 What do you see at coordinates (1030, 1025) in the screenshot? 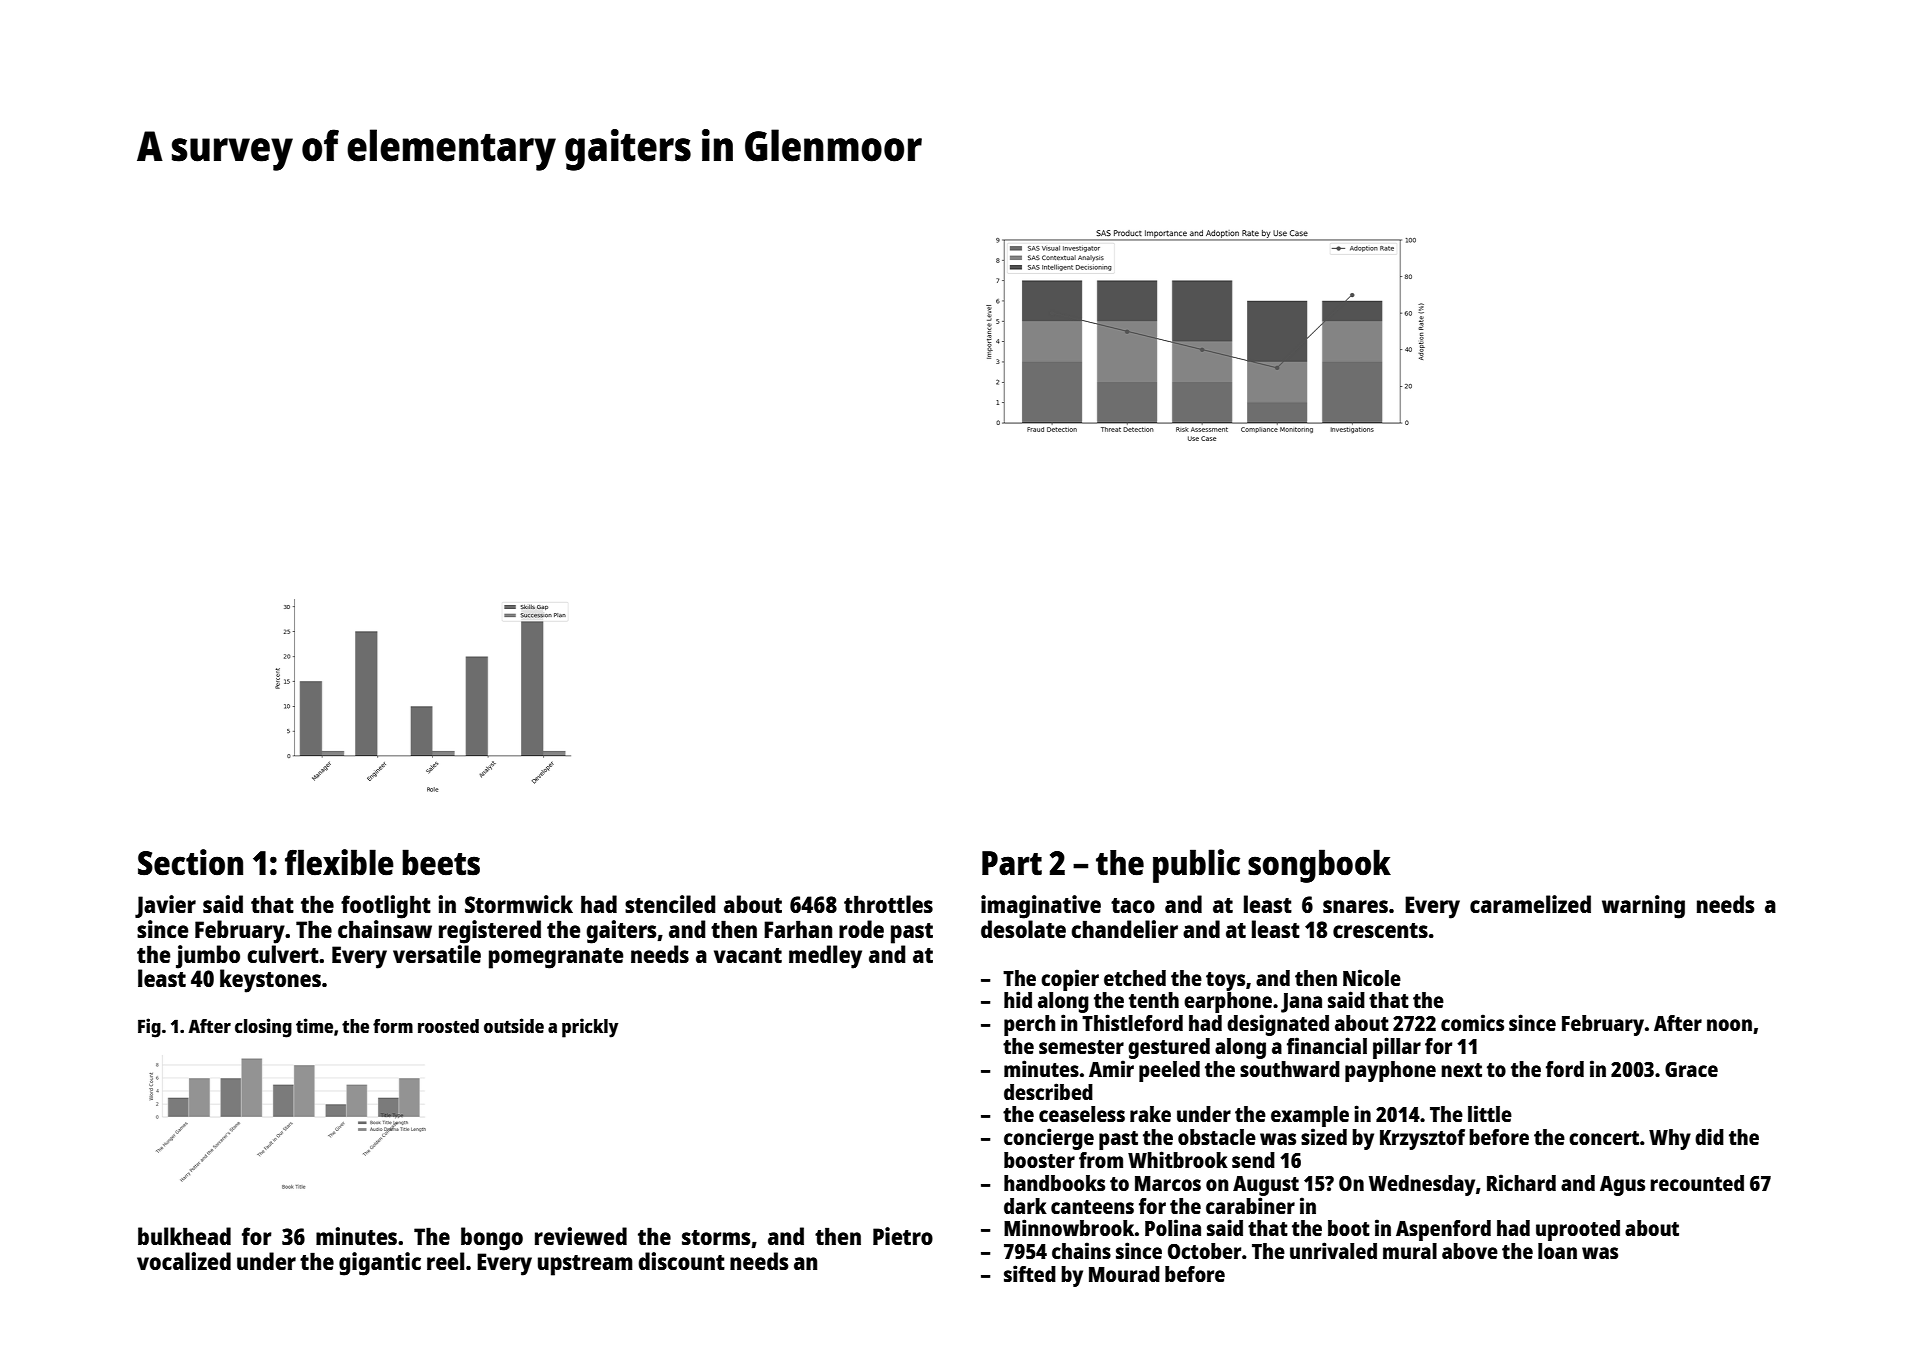
I see `perch` at bounding box center [1030, 1025].
